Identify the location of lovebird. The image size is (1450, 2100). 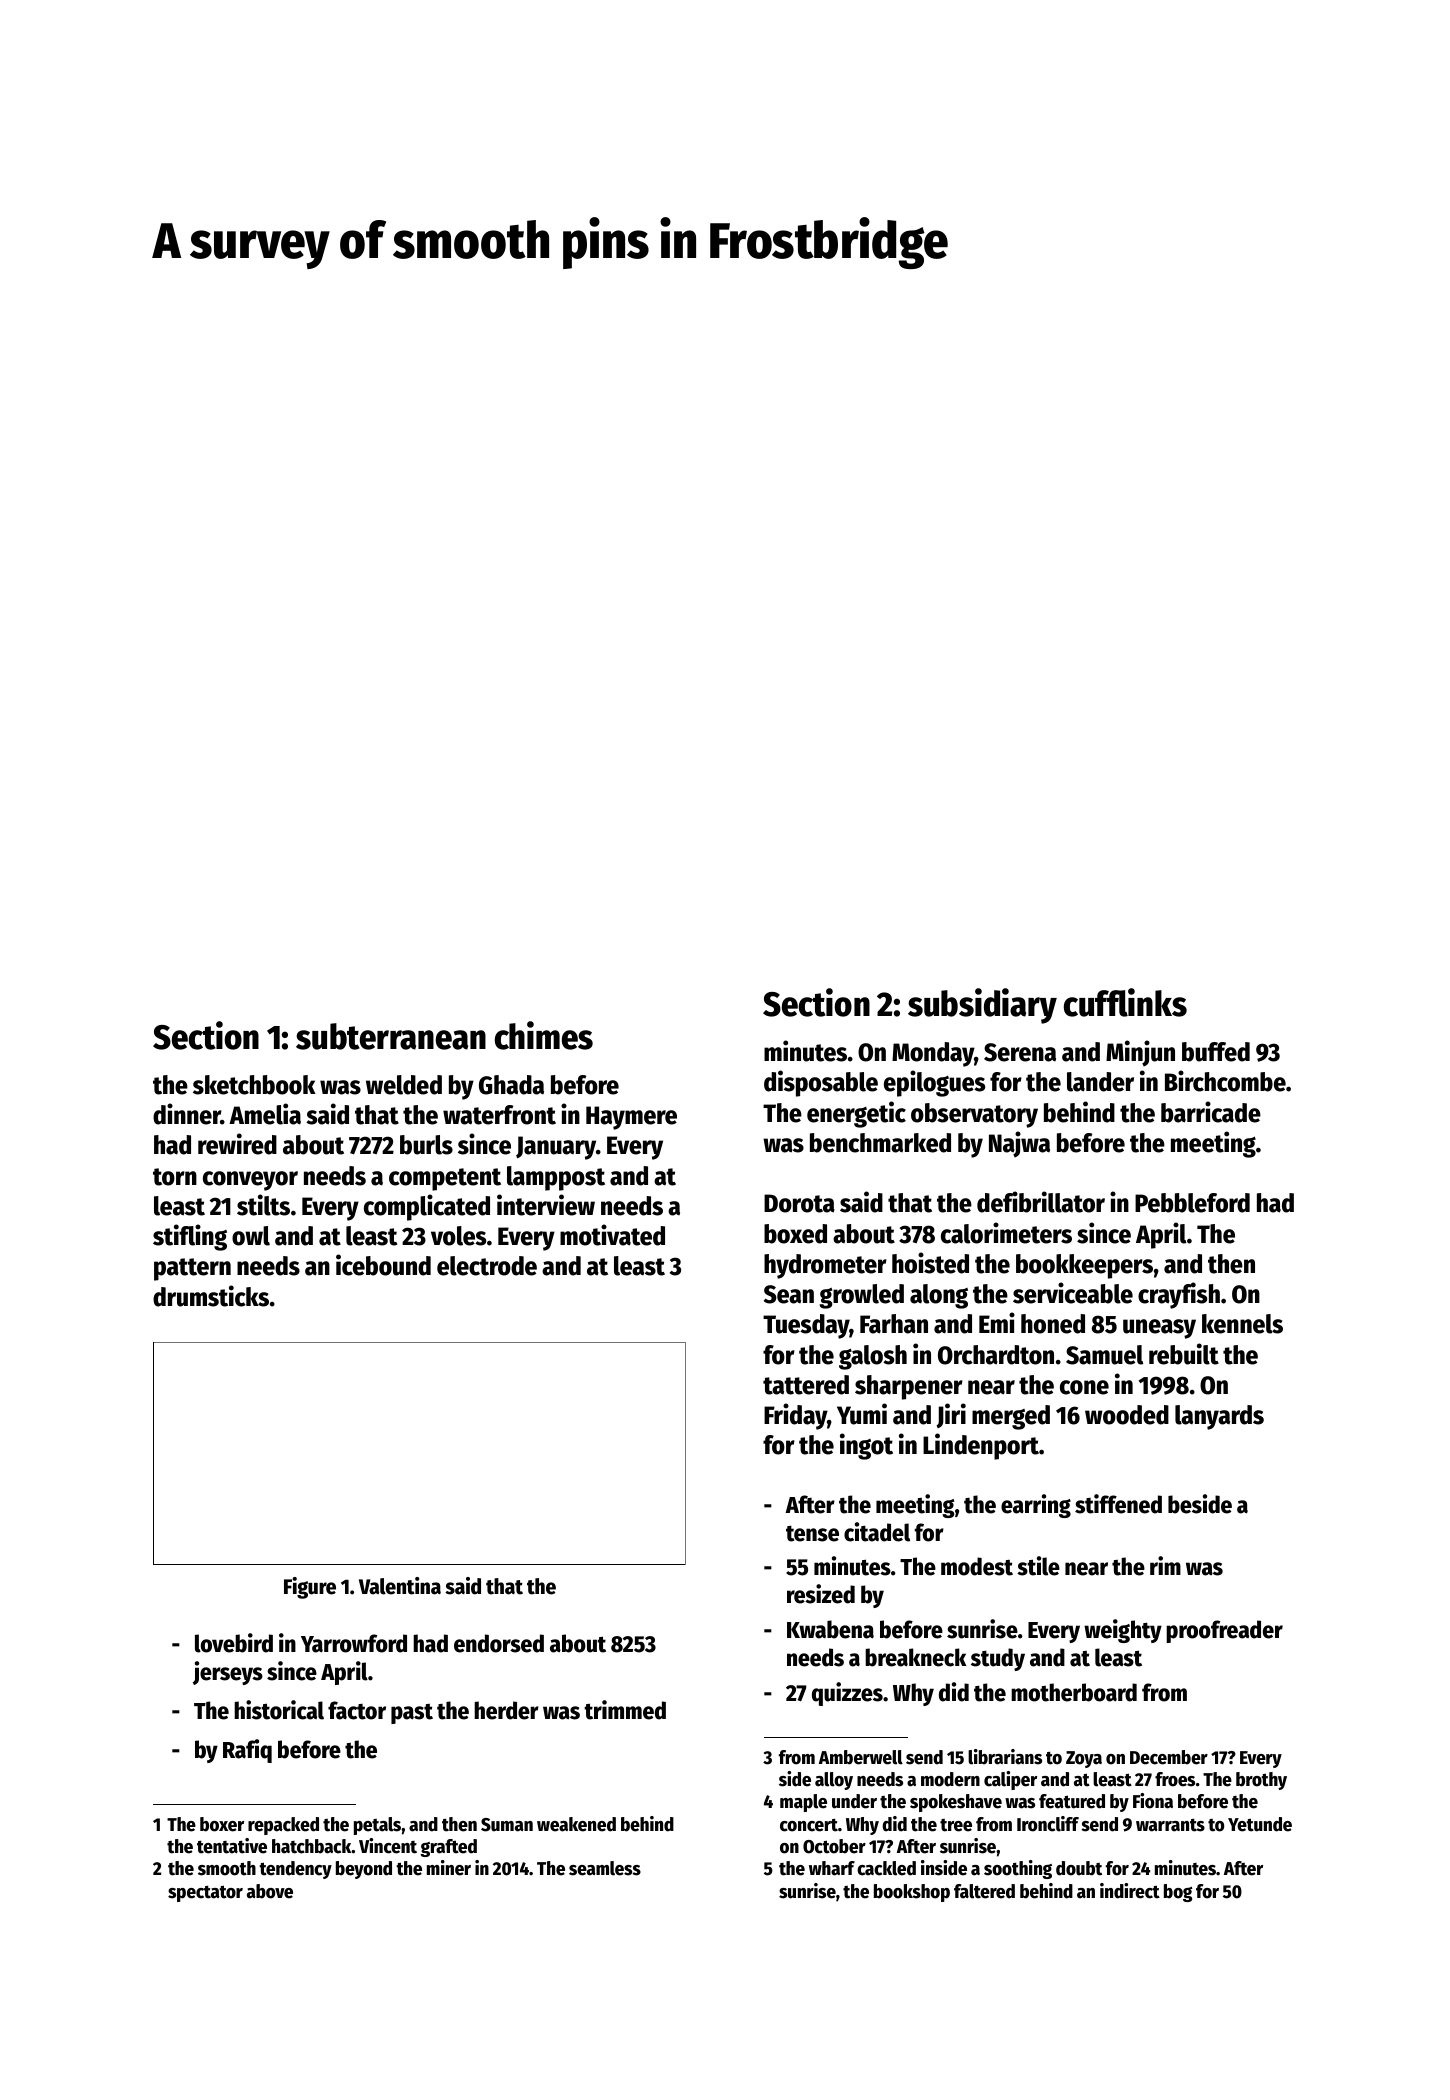
(234, 1643).
